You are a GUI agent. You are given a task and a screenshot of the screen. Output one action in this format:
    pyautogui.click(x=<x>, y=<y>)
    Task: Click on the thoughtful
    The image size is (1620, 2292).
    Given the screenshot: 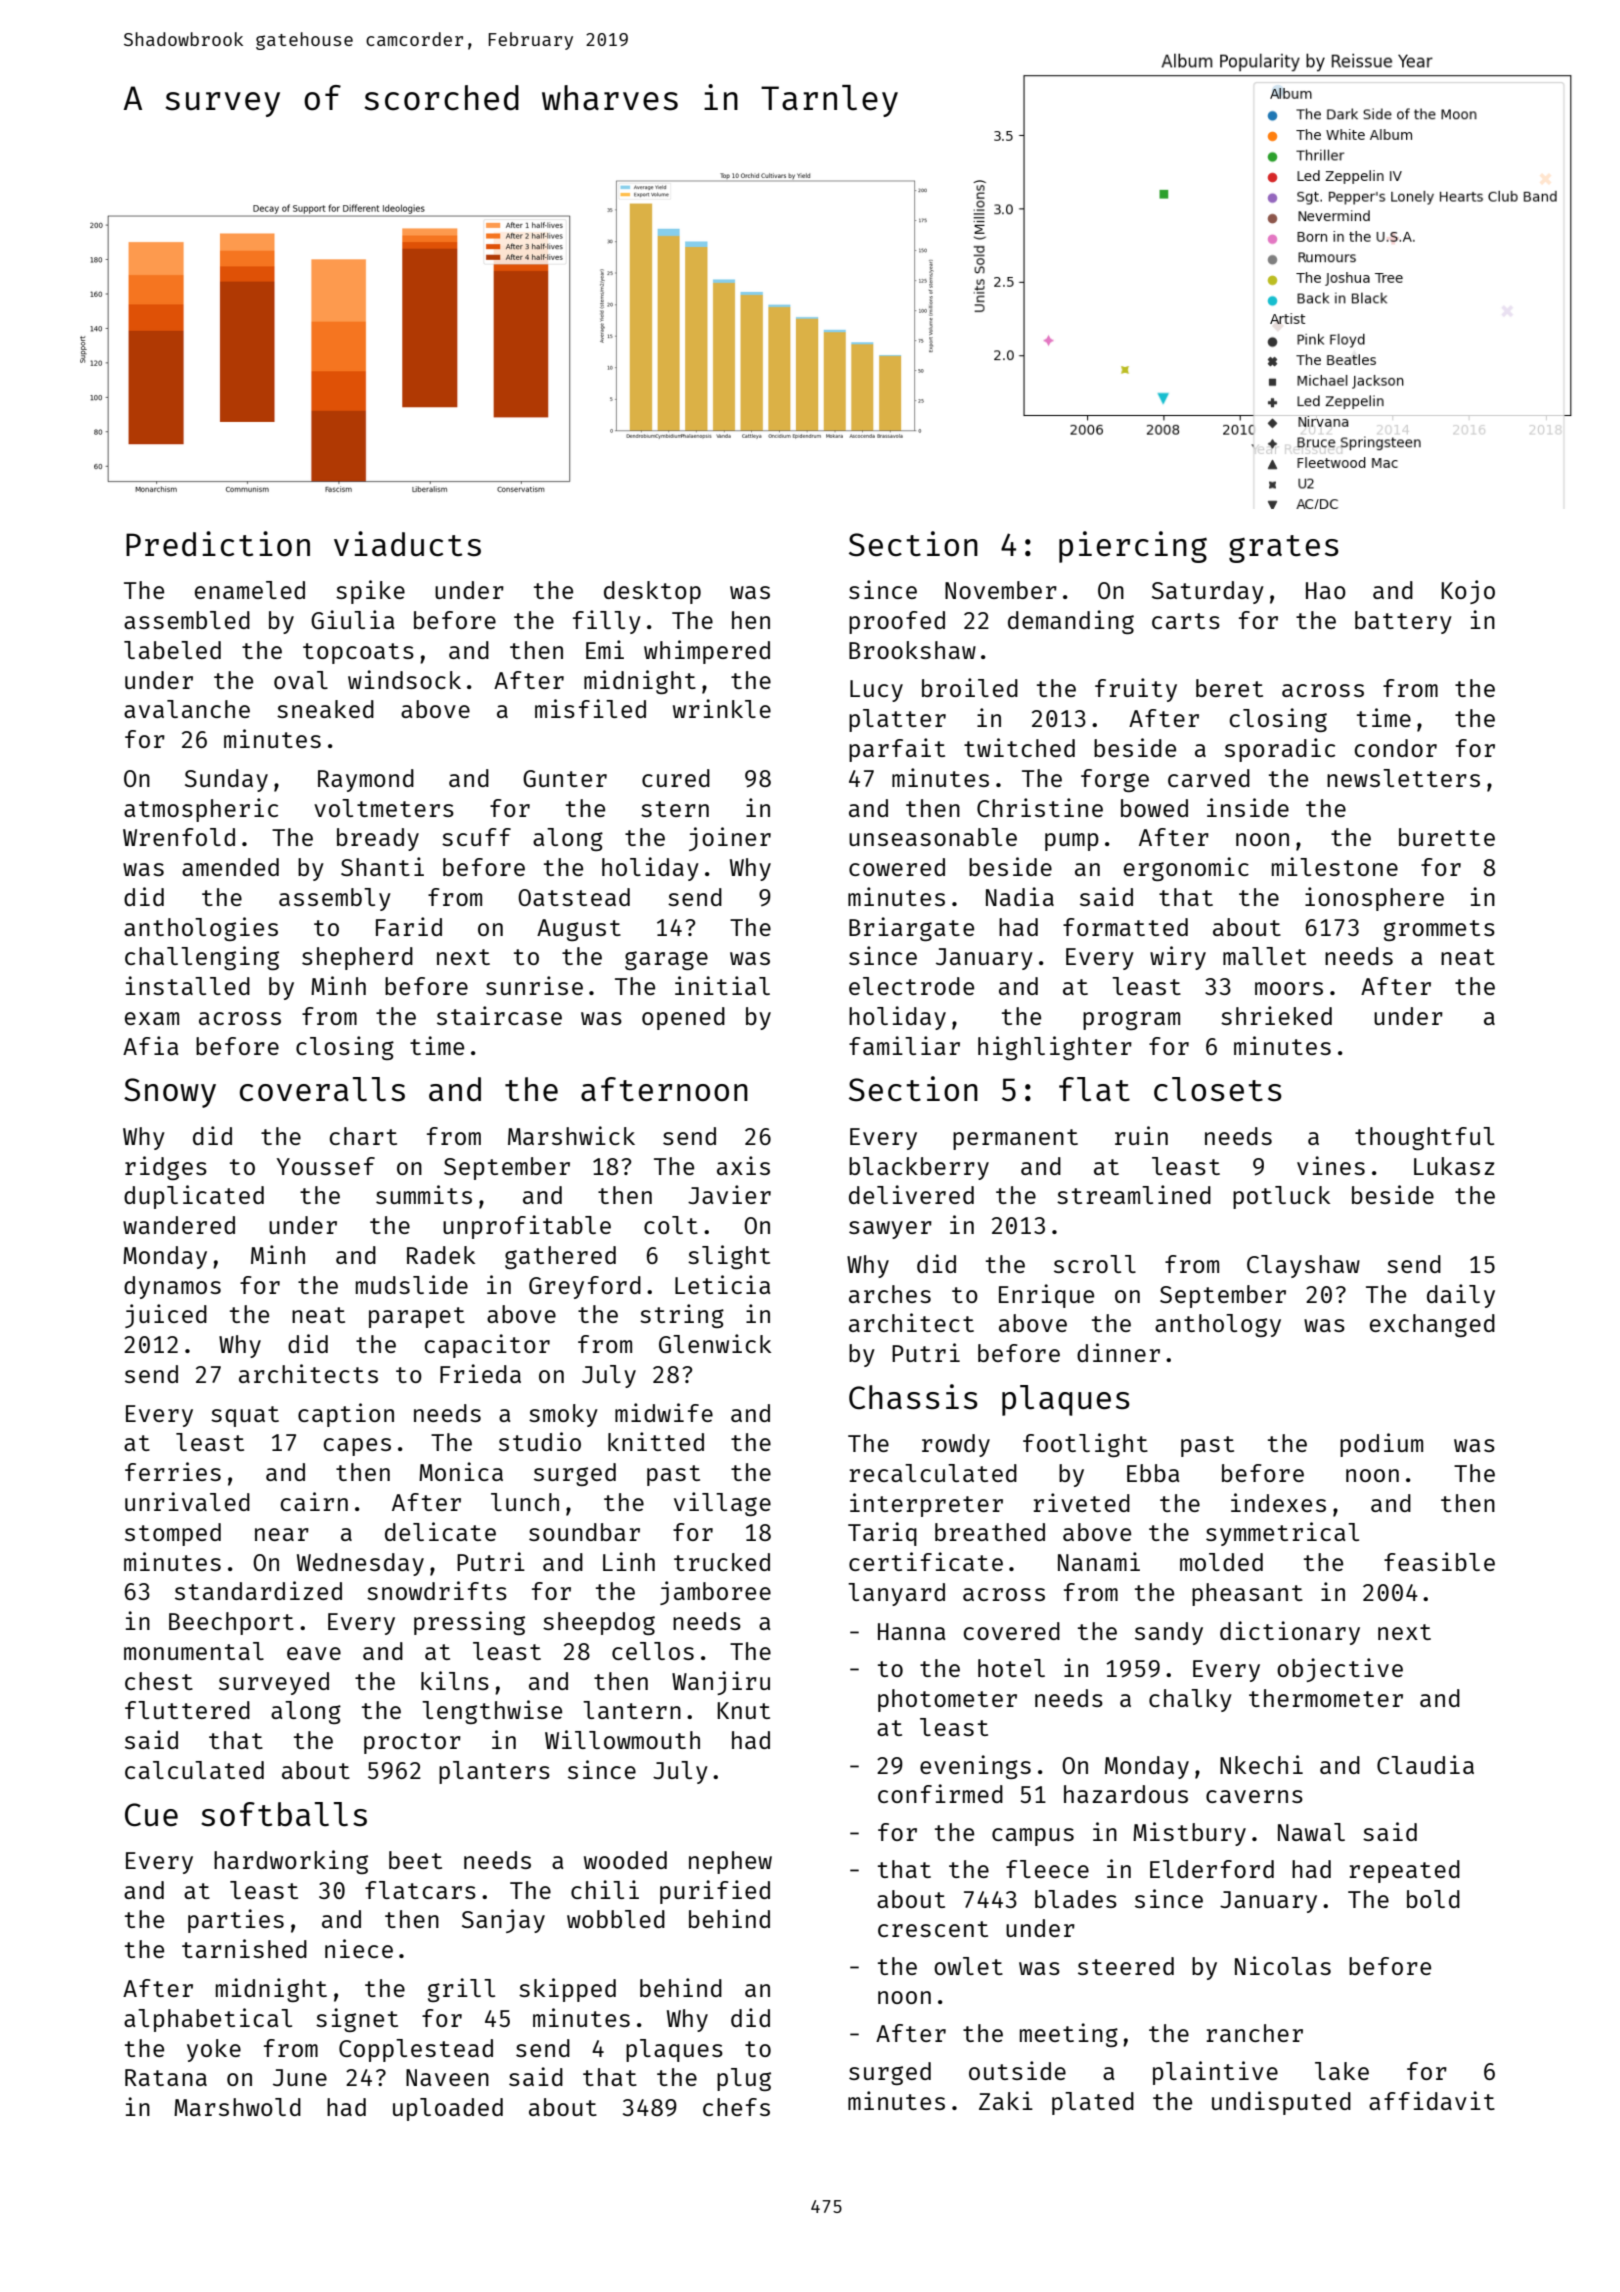 What is the action you would take?
    pyautogui.click(x=1424, y=1138)
